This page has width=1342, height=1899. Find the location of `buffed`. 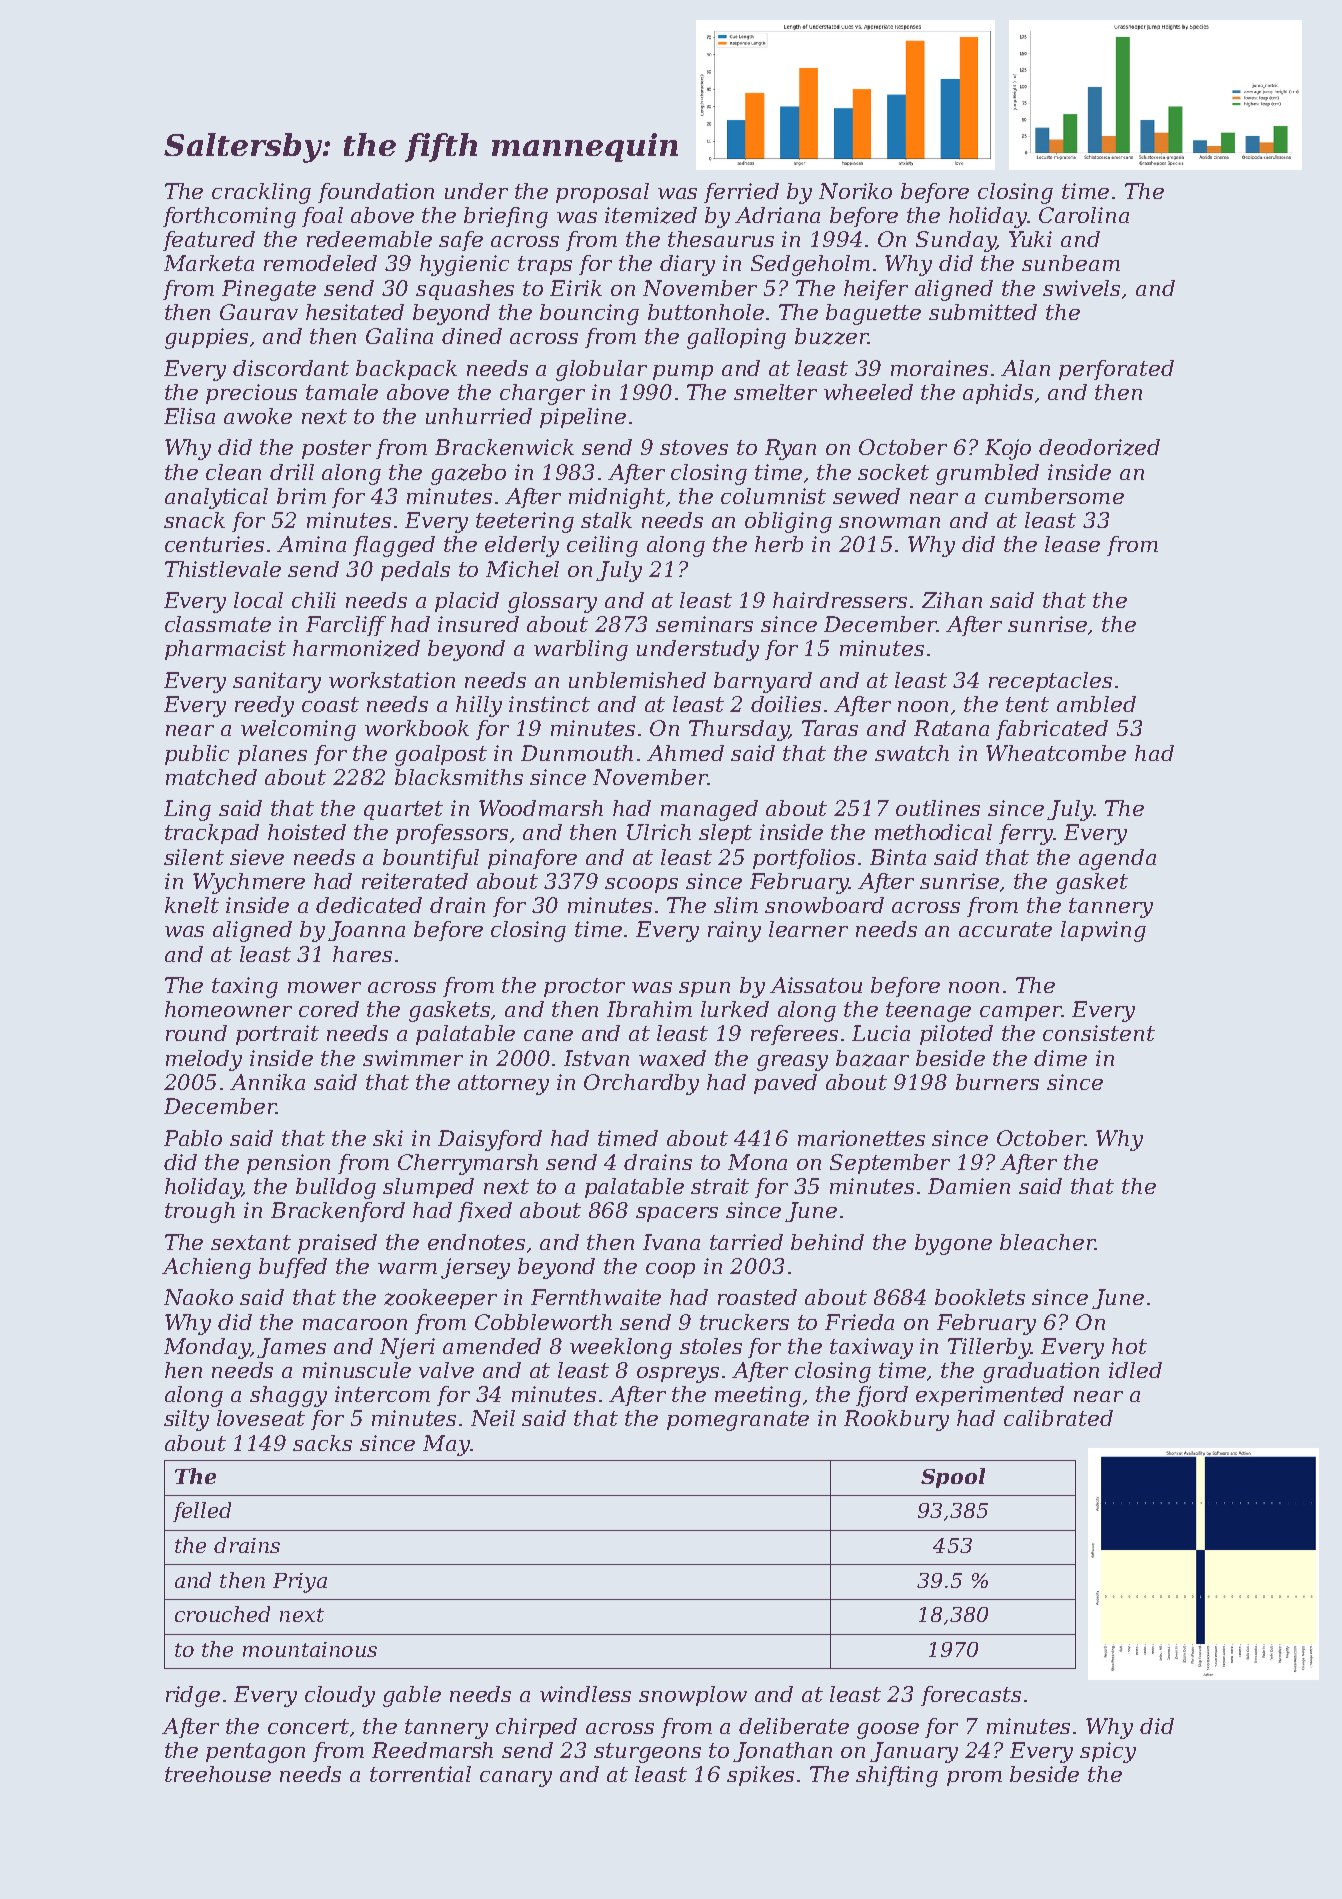

buffed is located at coordinates (293, 1268).
